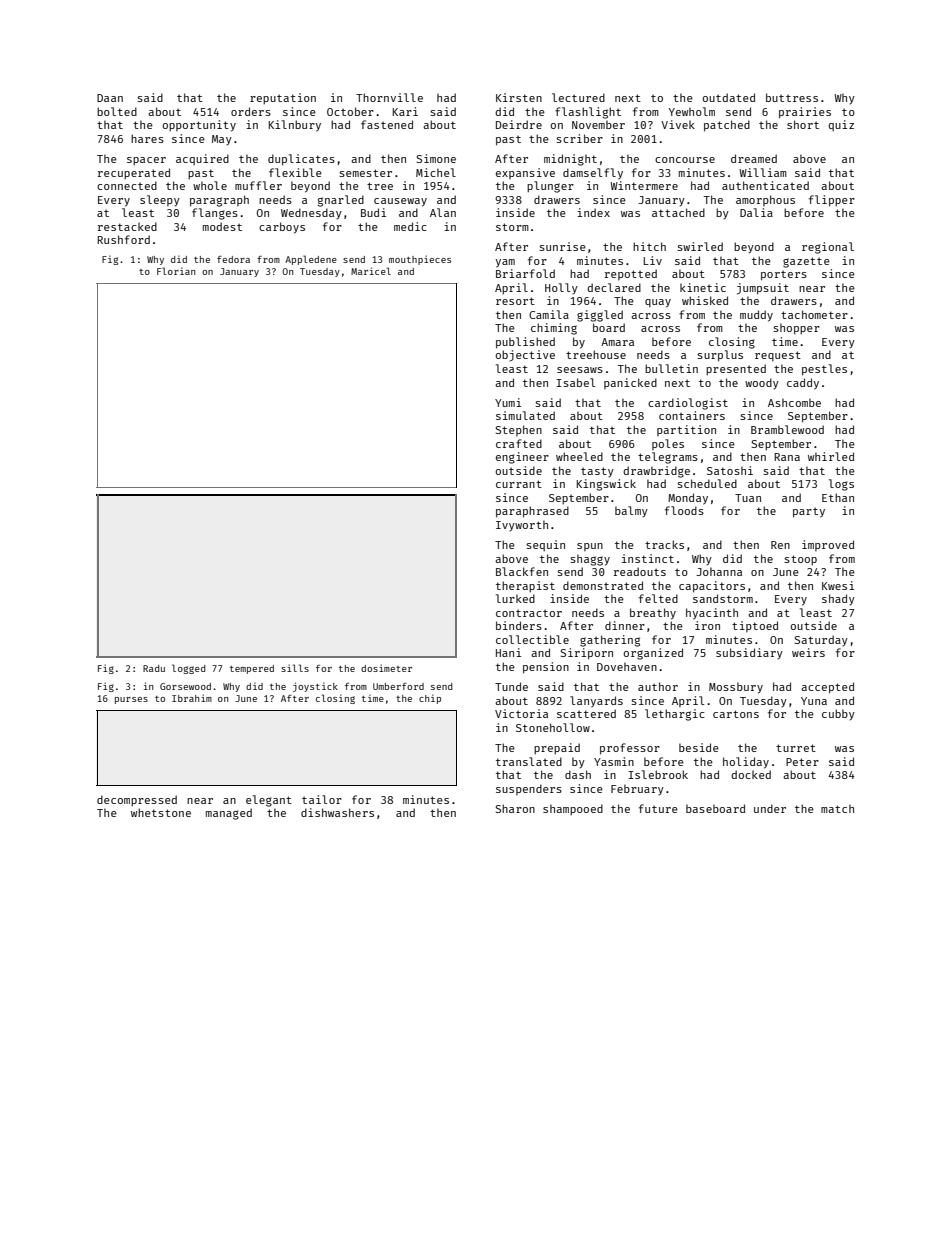  I want to click on Florian, so click(176, 271).
